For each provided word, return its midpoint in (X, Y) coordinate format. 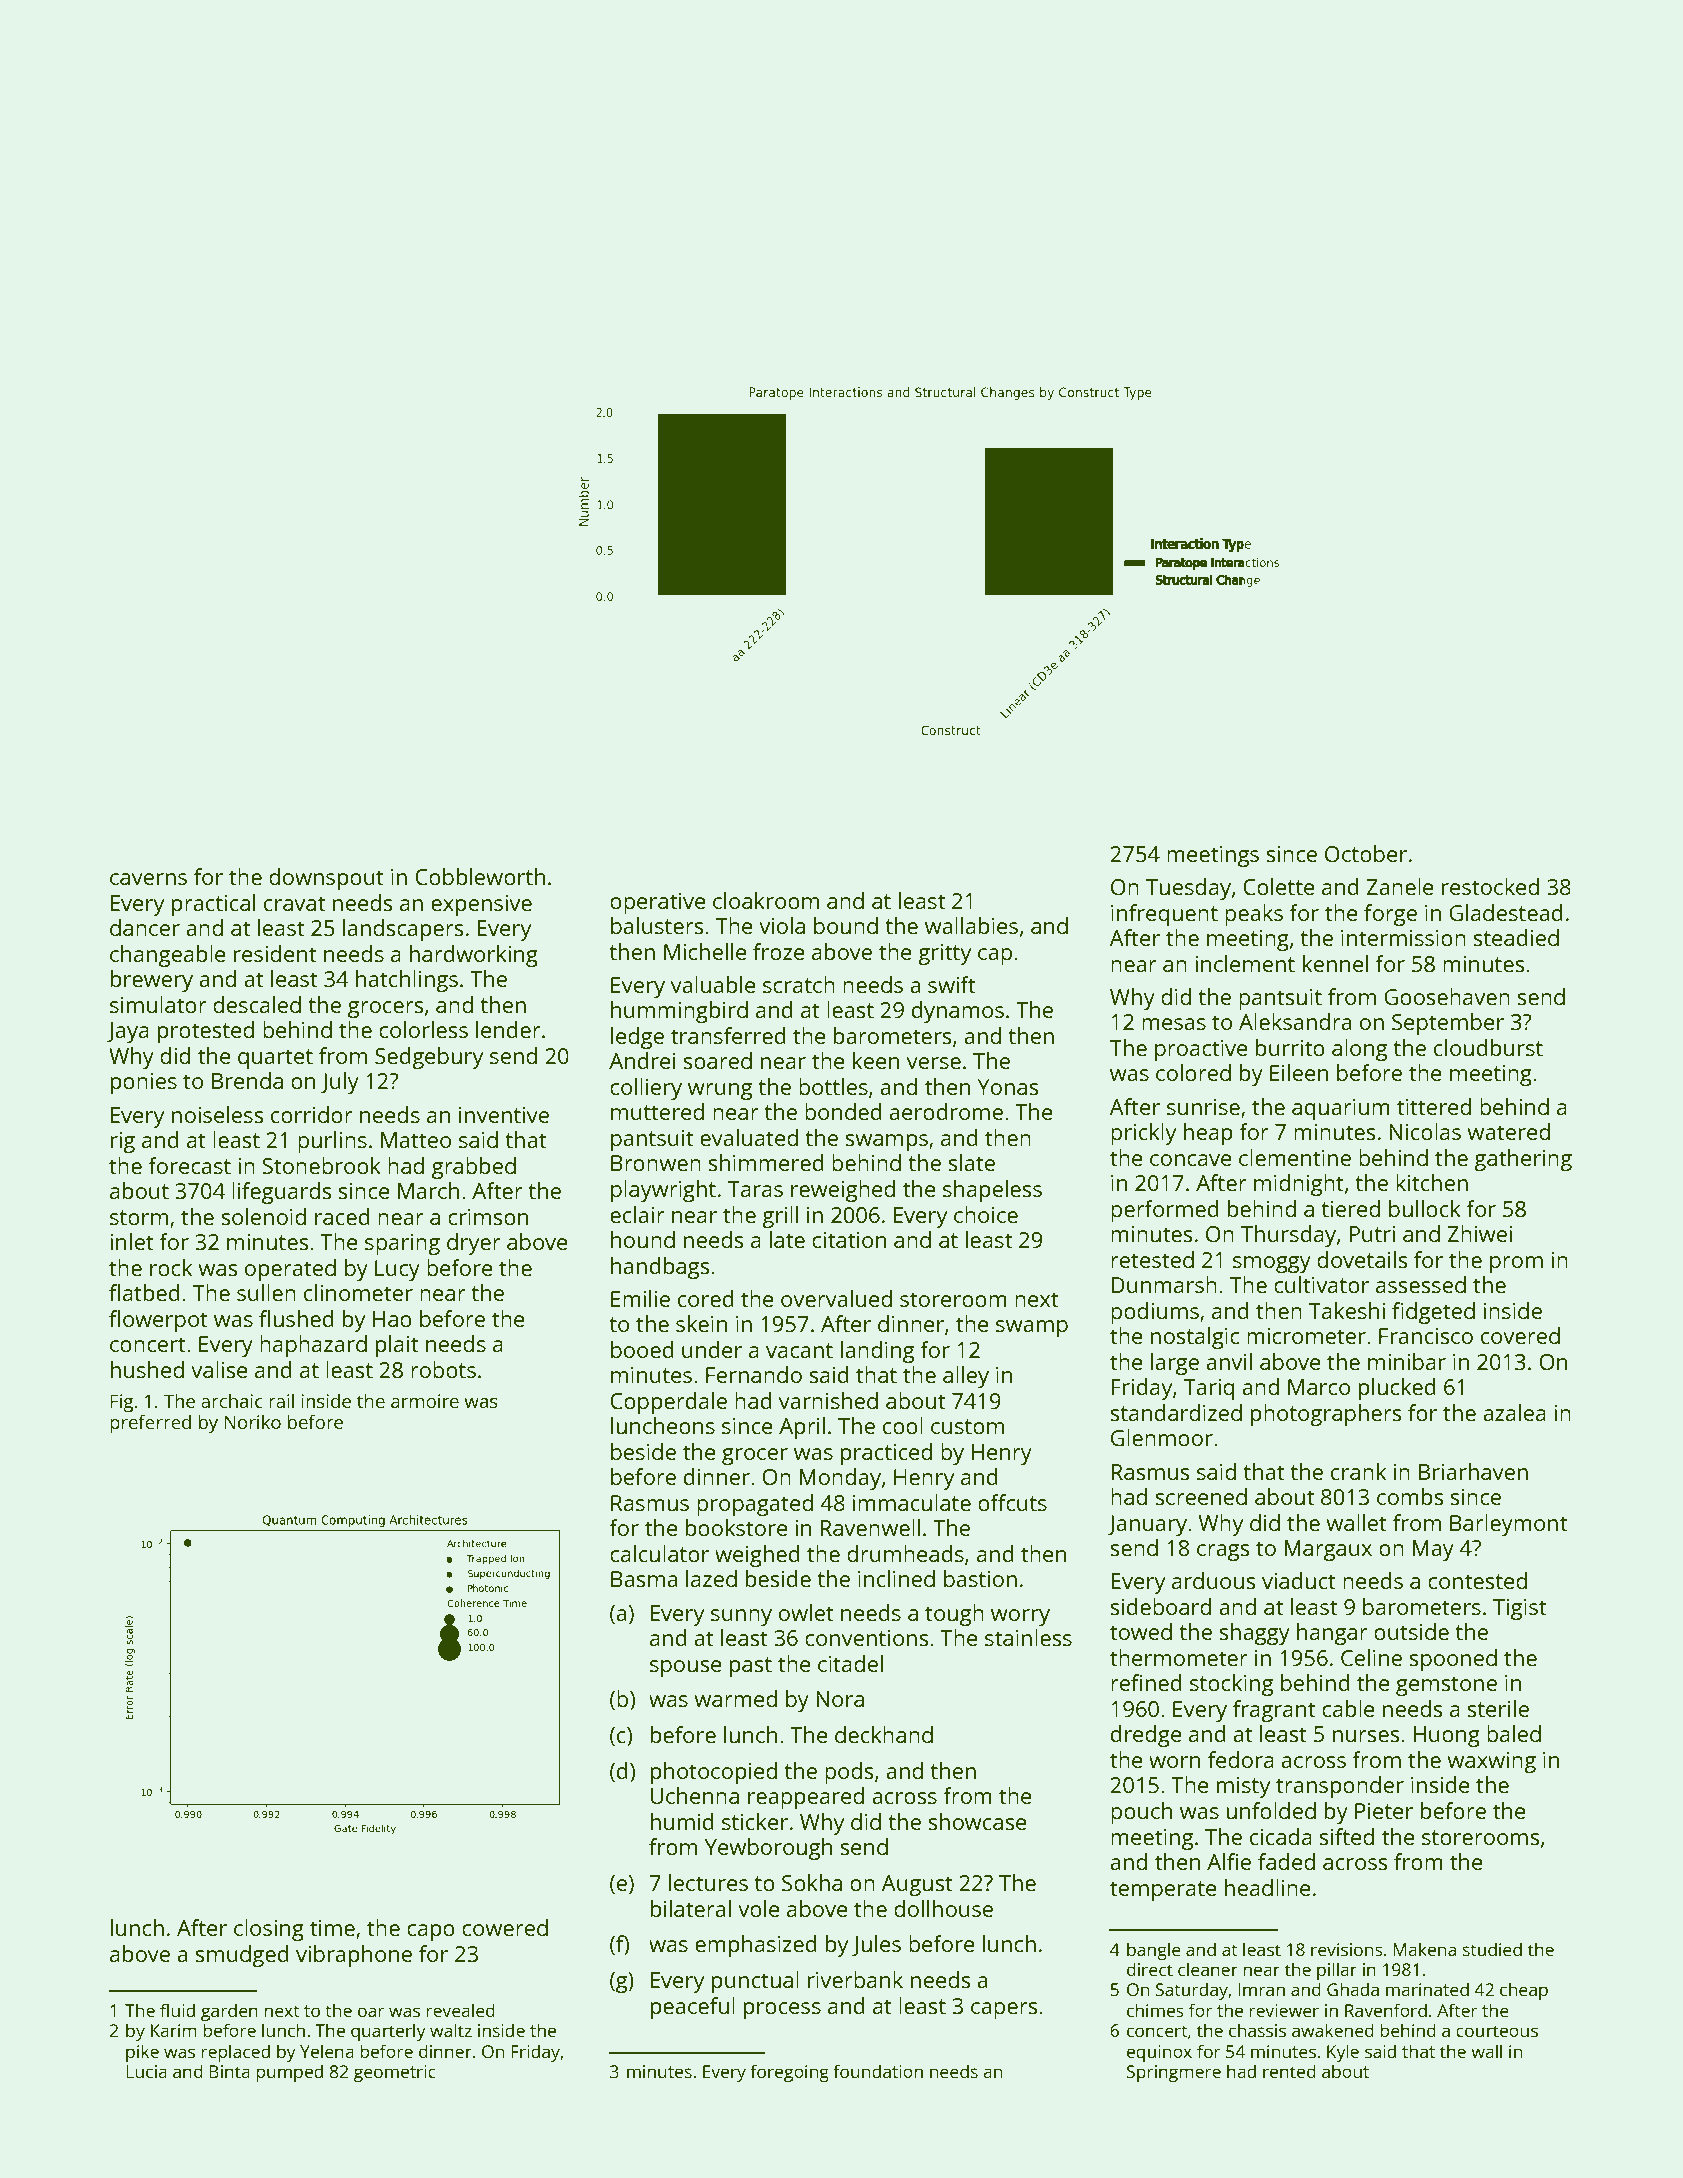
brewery (152, 981)
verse (934, 1063)
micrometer (1306, 1336)
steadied (1516, 937)
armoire (425, 1401)
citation (849, 1240)
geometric (395, 2073)
